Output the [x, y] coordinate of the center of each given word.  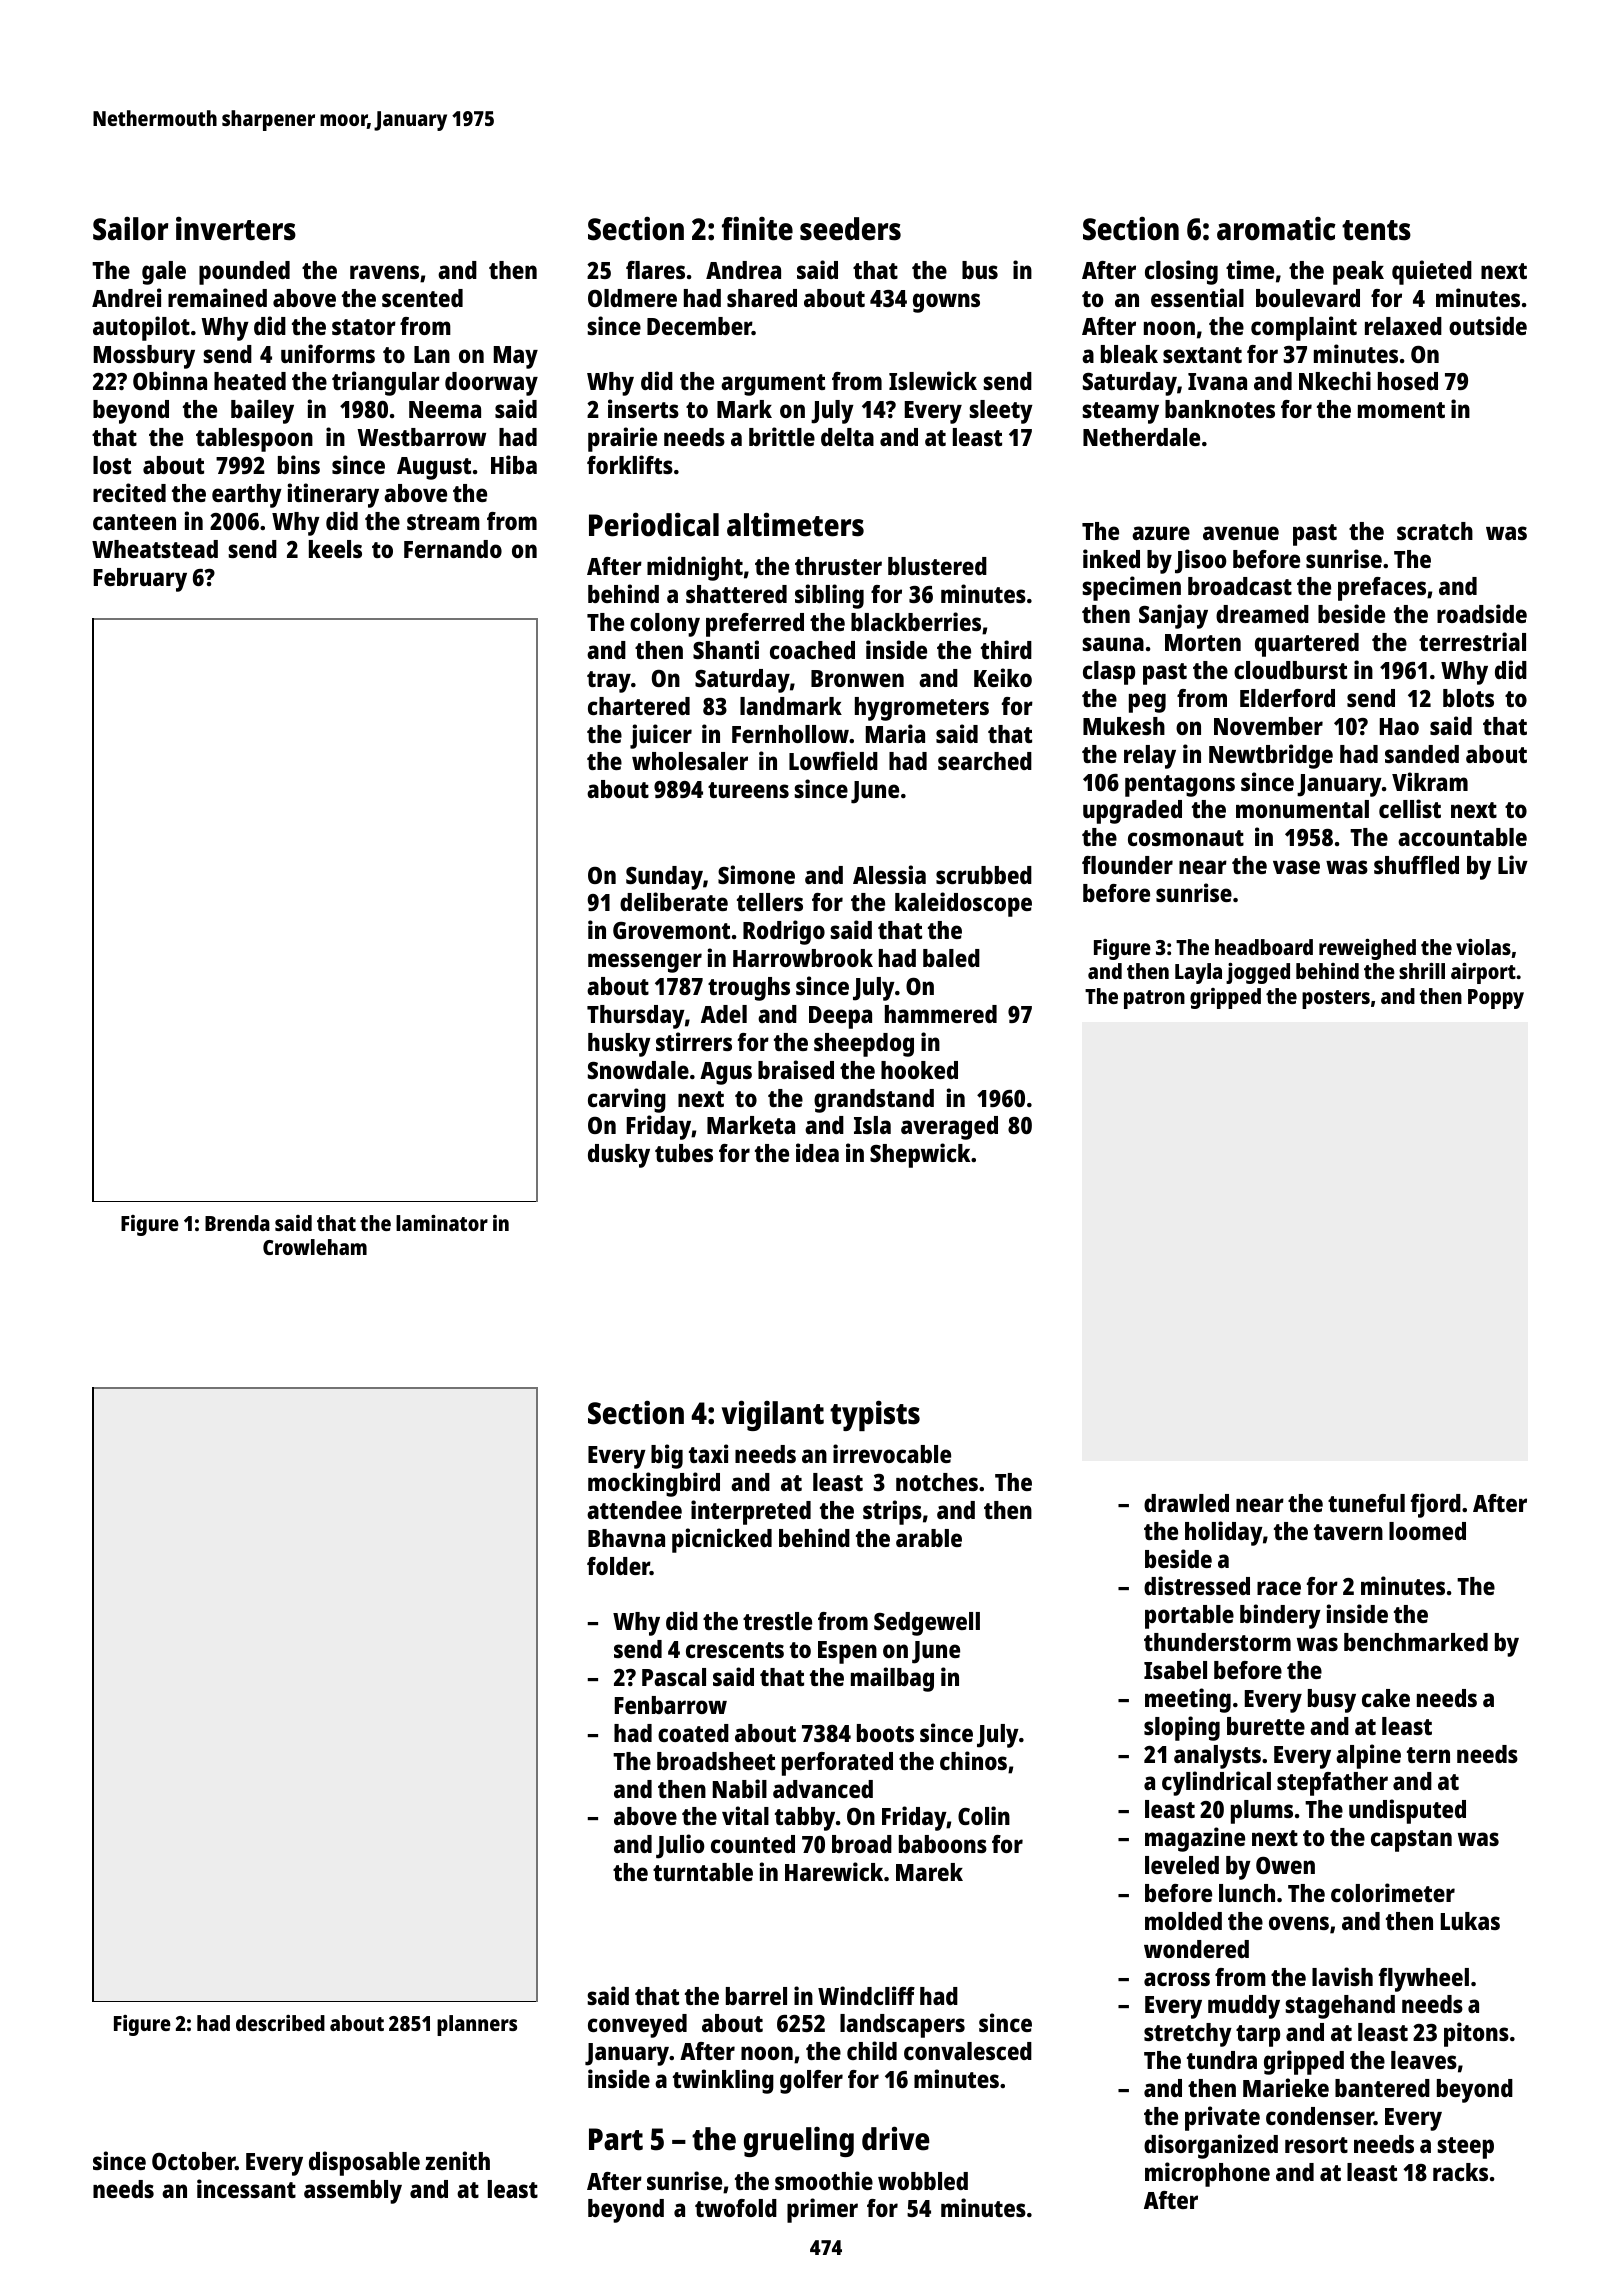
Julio [680, 1846]
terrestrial [1472, 641]
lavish [1342, 1976]
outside [1488, 325]
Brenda [237, 1223]
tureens [748, 790]
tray [609, 682]
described [280, 2023]
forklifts [630, 464]
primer [822, 2210]
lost [112, 465]
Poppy [1496, 999]
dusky [619, 1156]
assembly [353, 2192]
